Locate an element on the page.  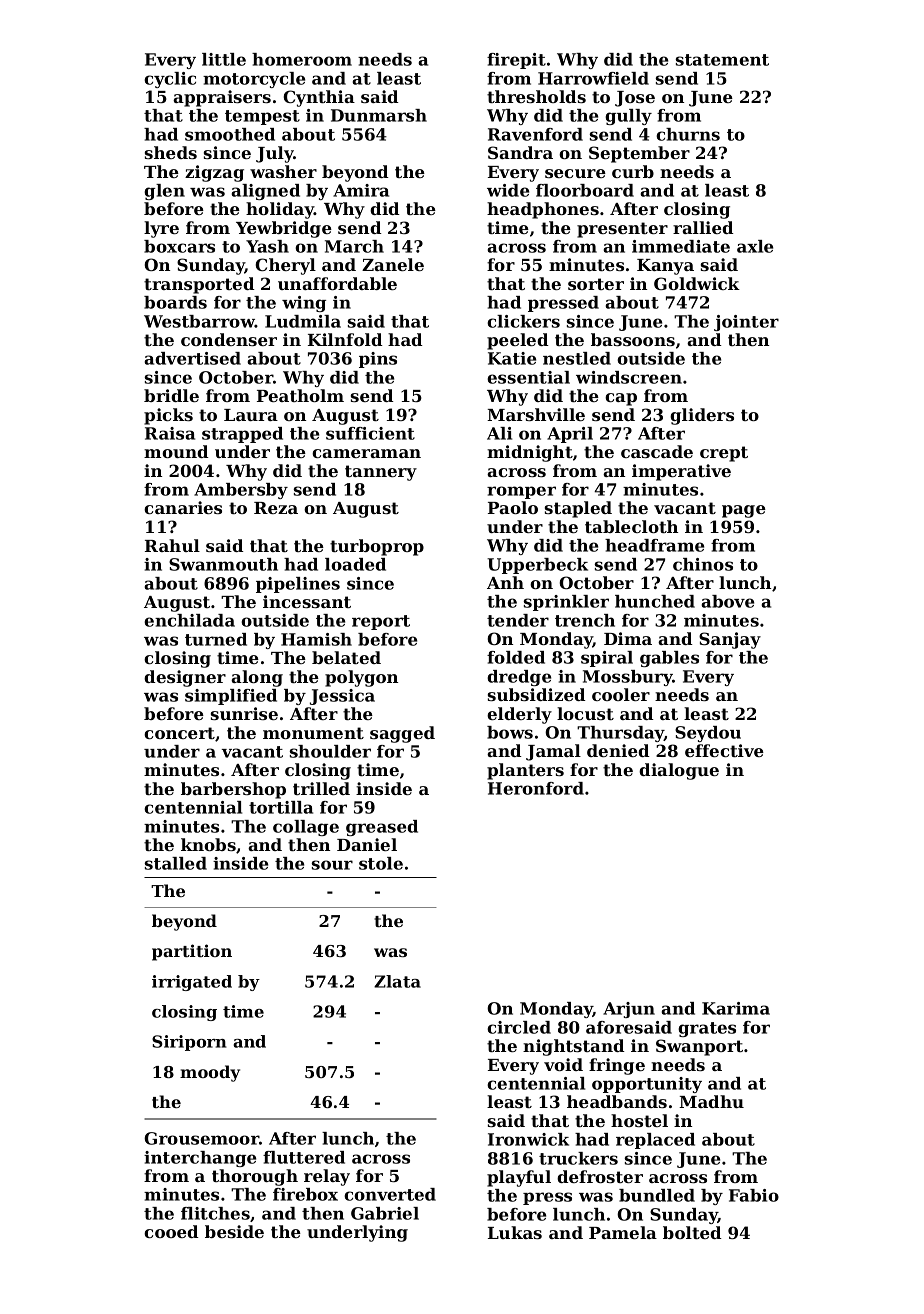
Arjun is located at coordinates (629, 1010).
